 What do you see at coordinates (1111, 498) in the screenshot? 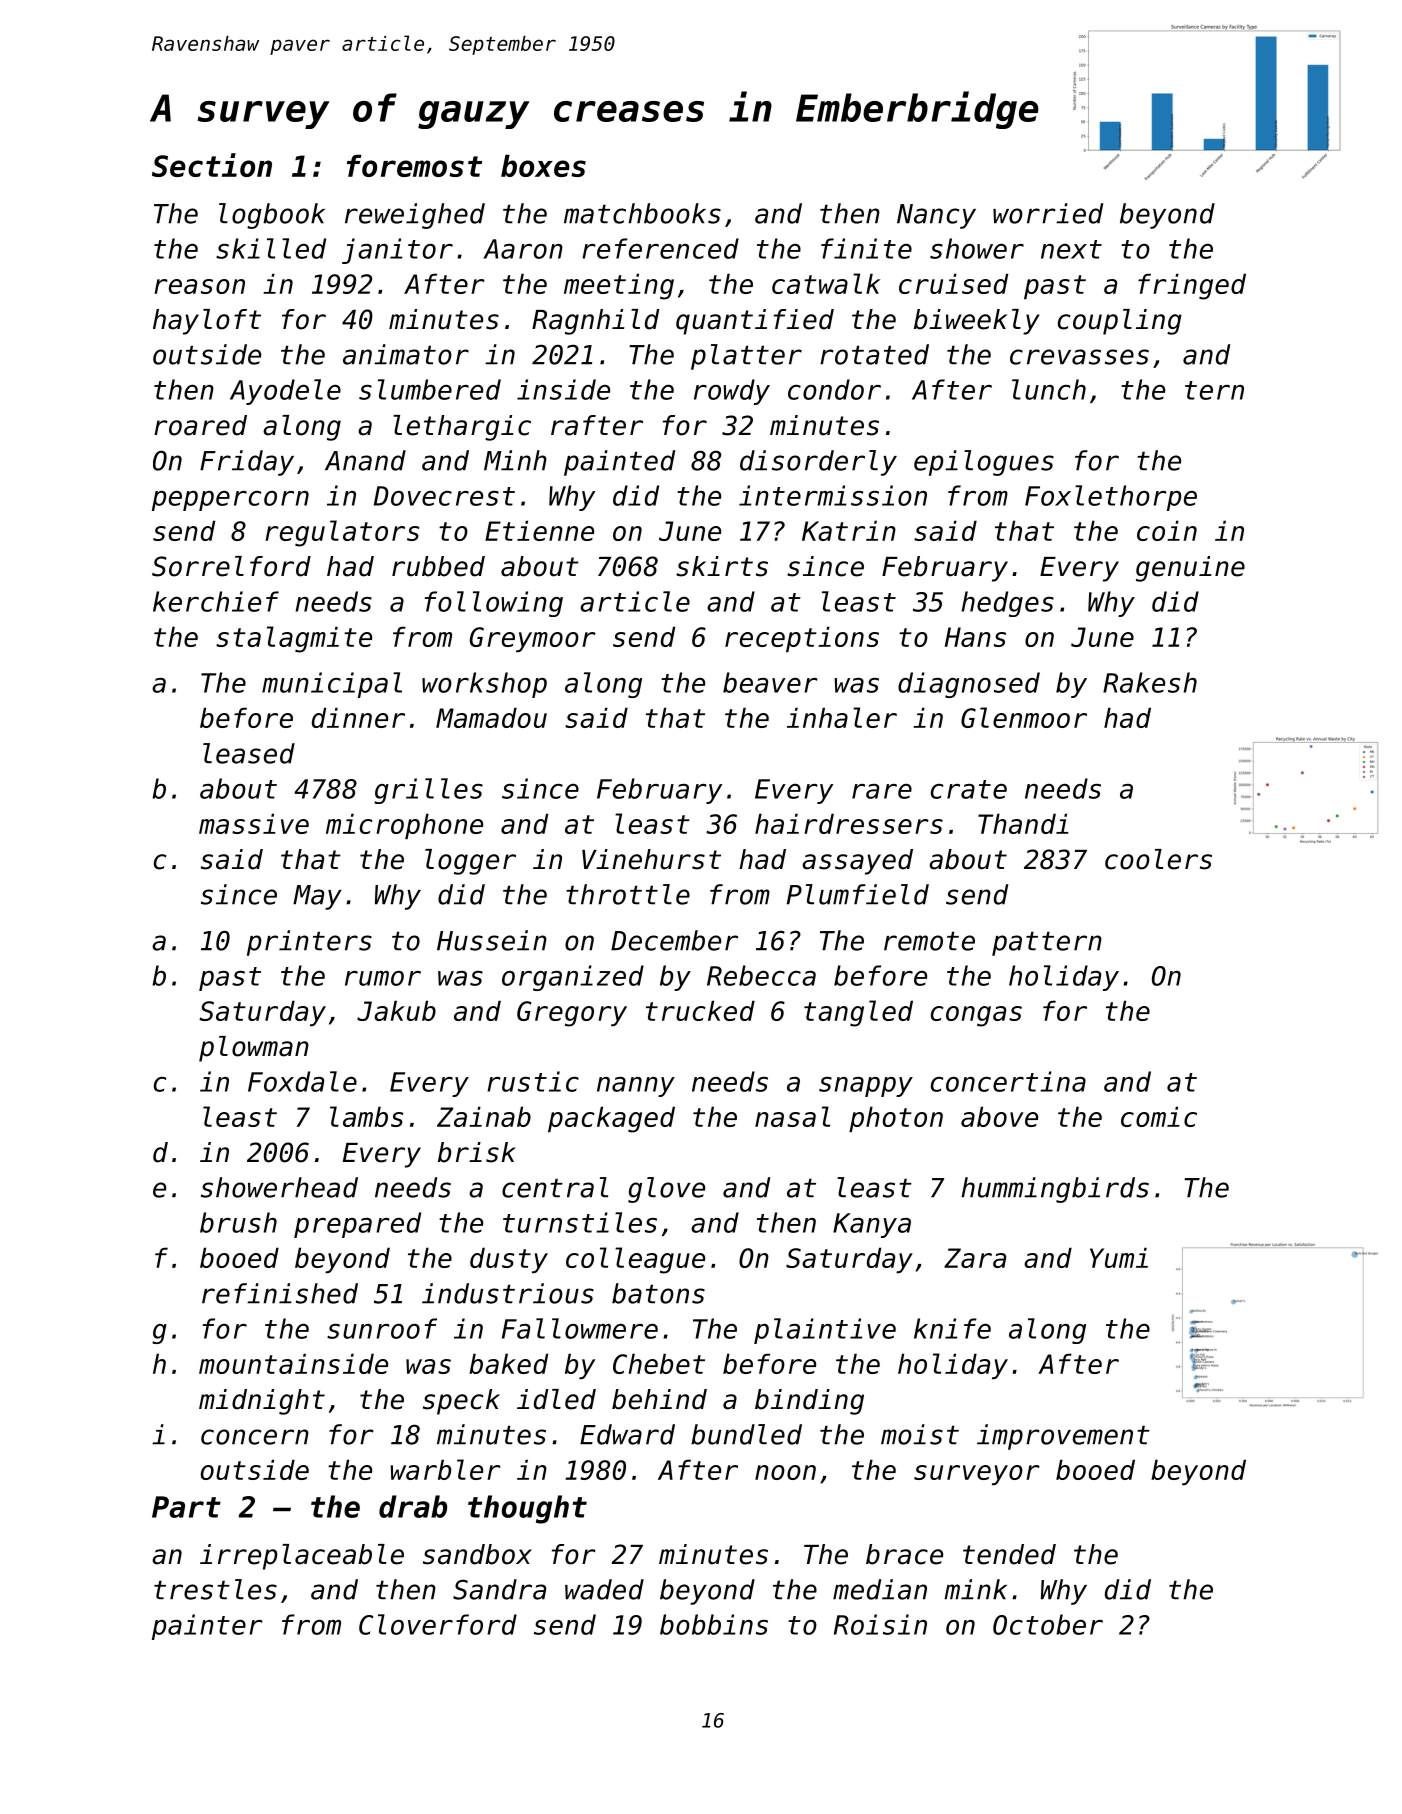
I see `Foxlethorpe` at bounding box center [1111, 498].
